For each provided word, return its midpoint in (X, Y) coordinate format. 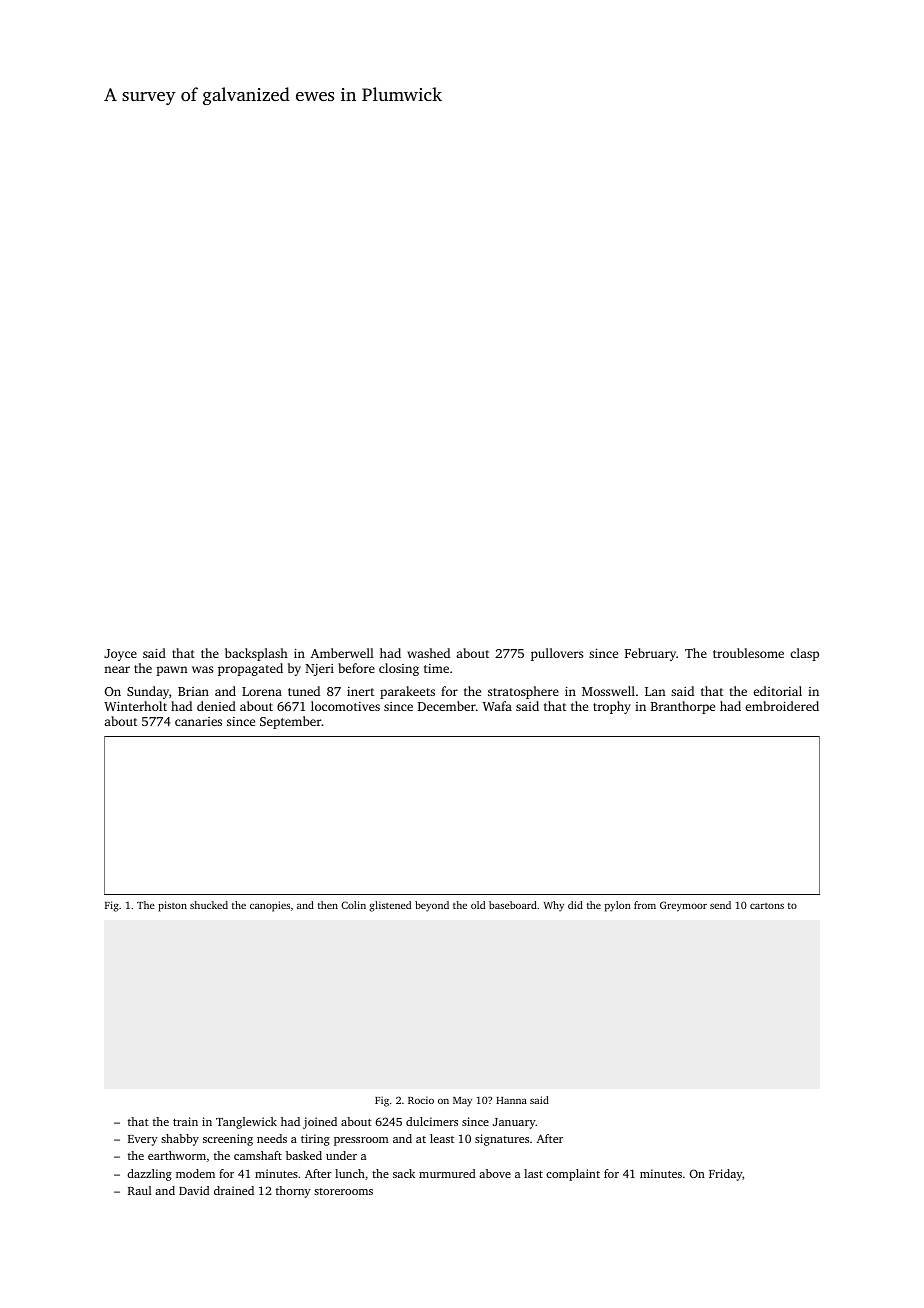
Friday (725, 1175)
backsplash (256, 654)
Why (554, 906)
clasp (804, 654)
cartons (767, 906)
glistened (390, 906)
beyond (432, 906)
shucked (209, 905)
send (720, 905)
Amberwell (342, 653)
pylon (618, 906)
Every (143, 1140)
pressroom (361, 1141)
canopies (270, 906)
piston (172, 906)
